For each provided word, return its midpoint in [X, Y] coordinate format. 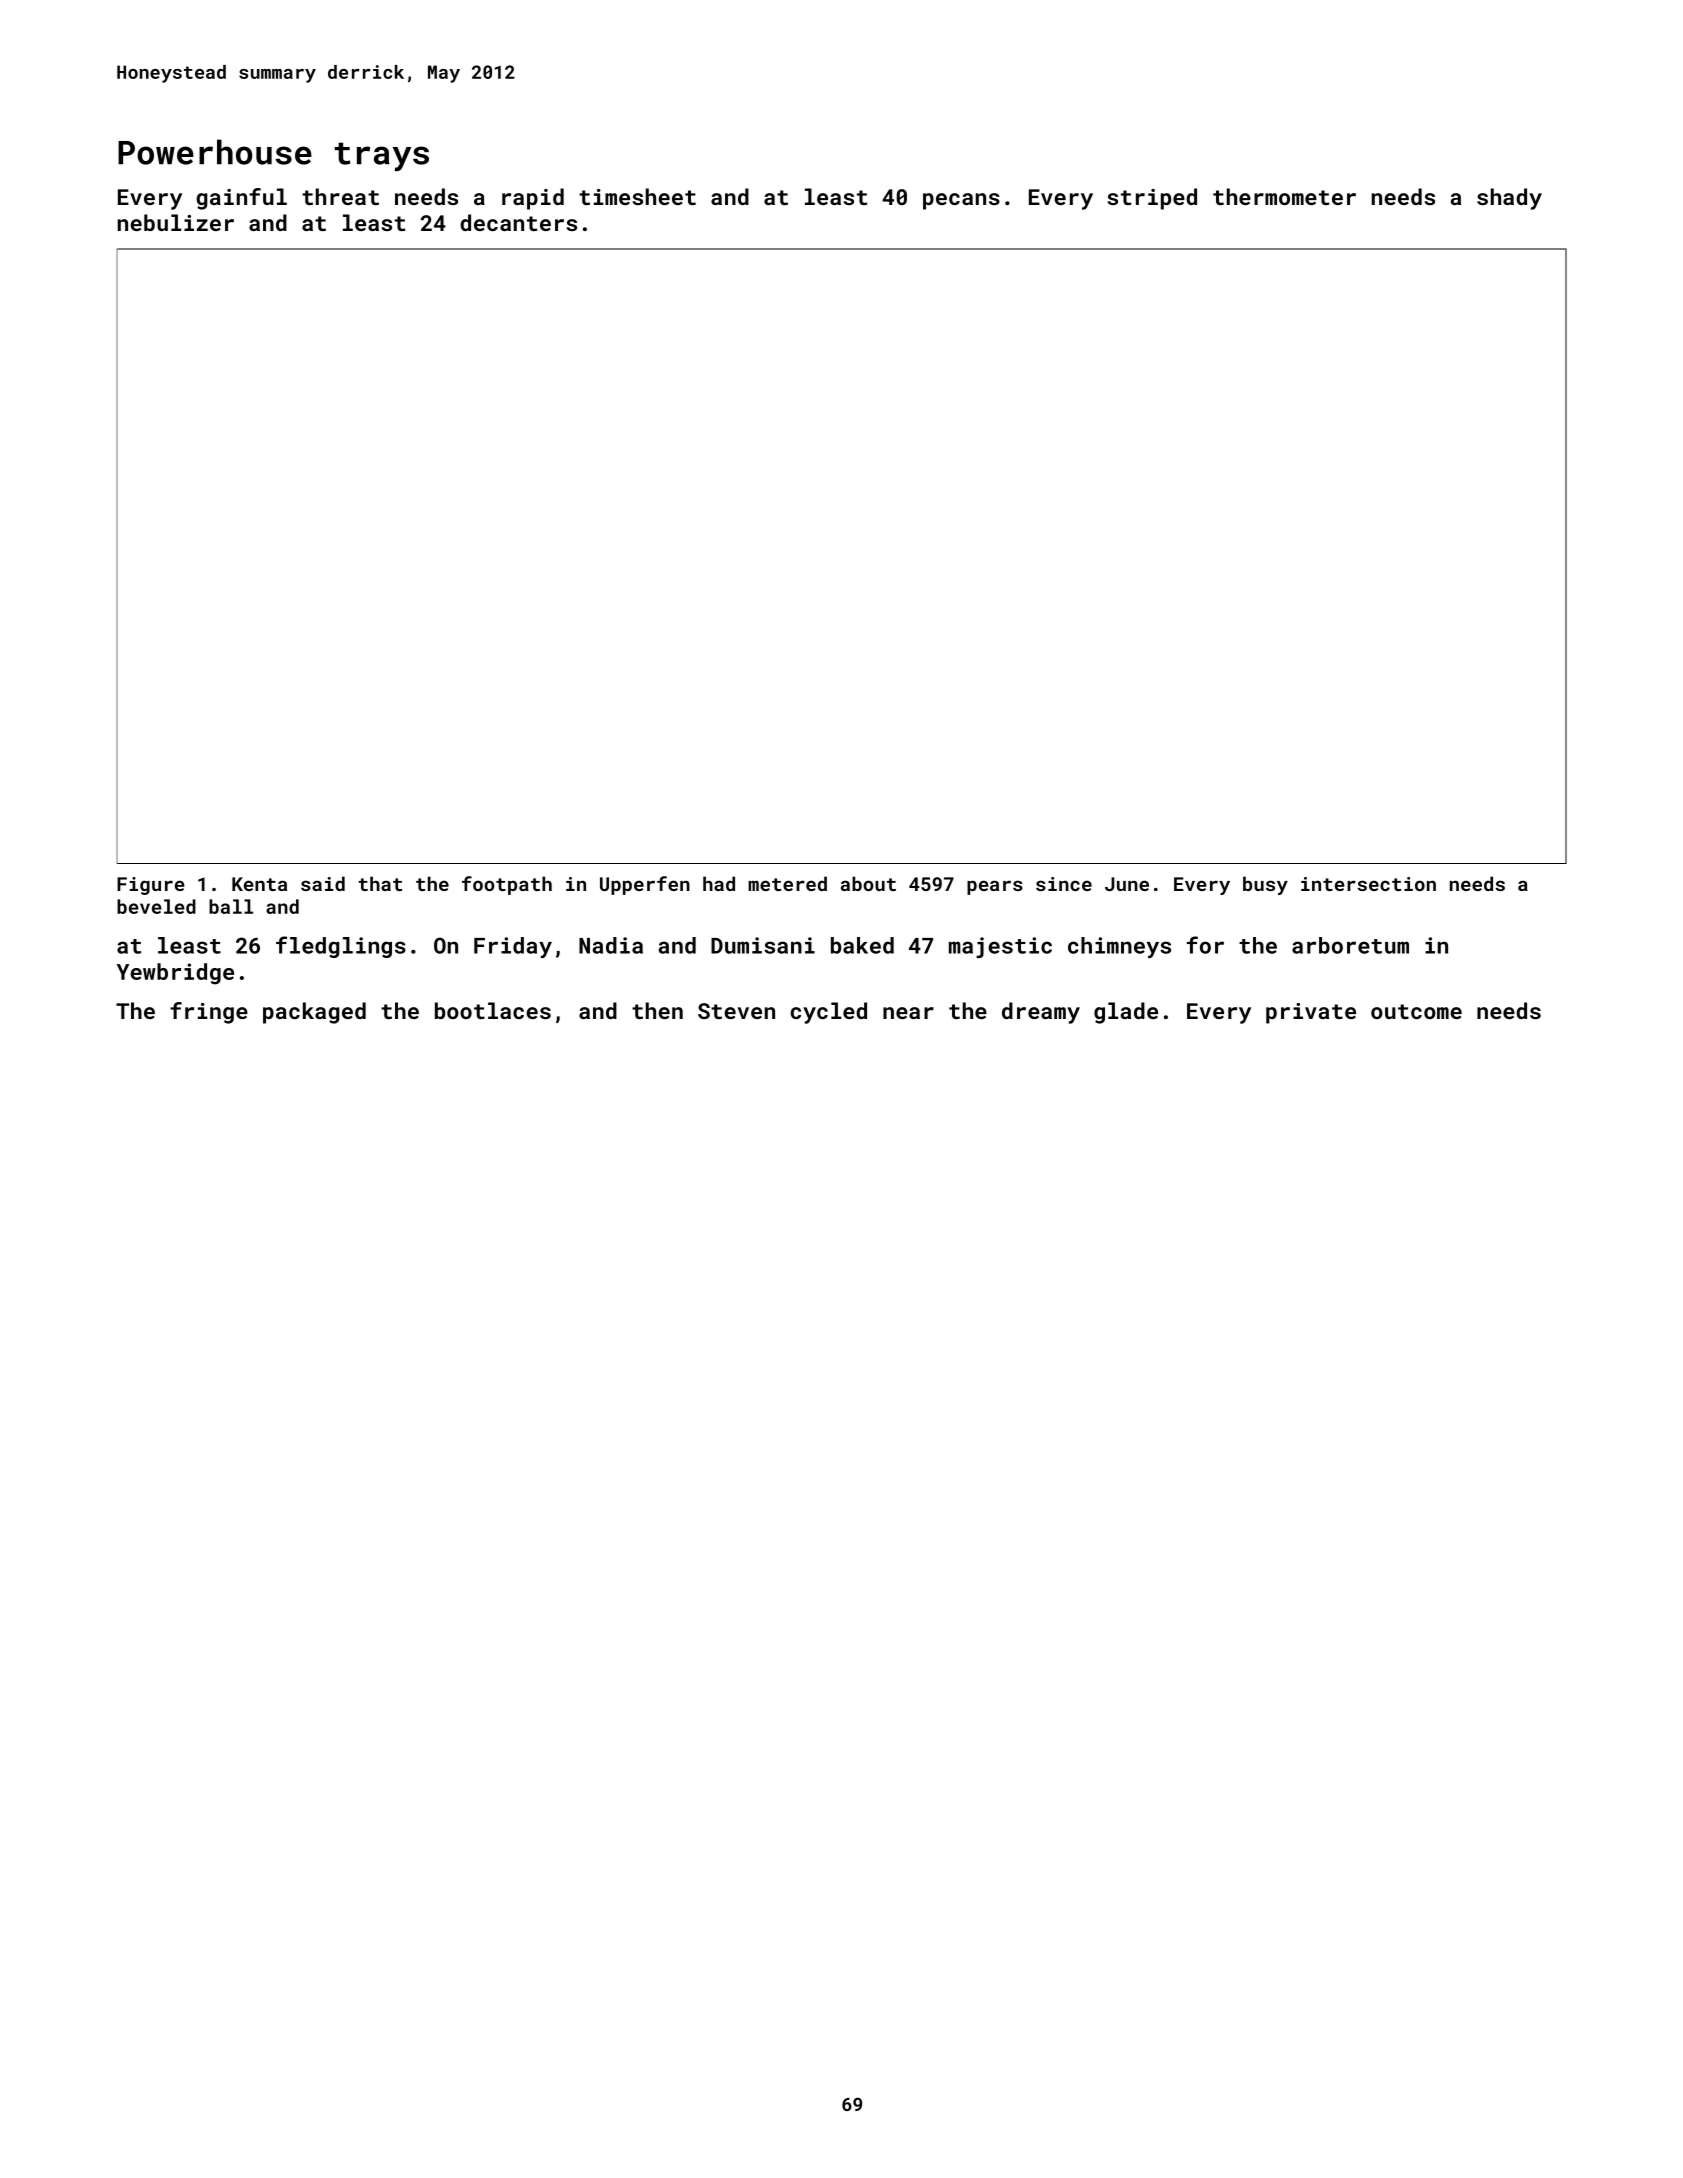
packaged [314, 1013]
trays [382, 156]
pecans [961, 201]
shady [1509, 199]
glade [1126, 1013]
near [908, 1013]
